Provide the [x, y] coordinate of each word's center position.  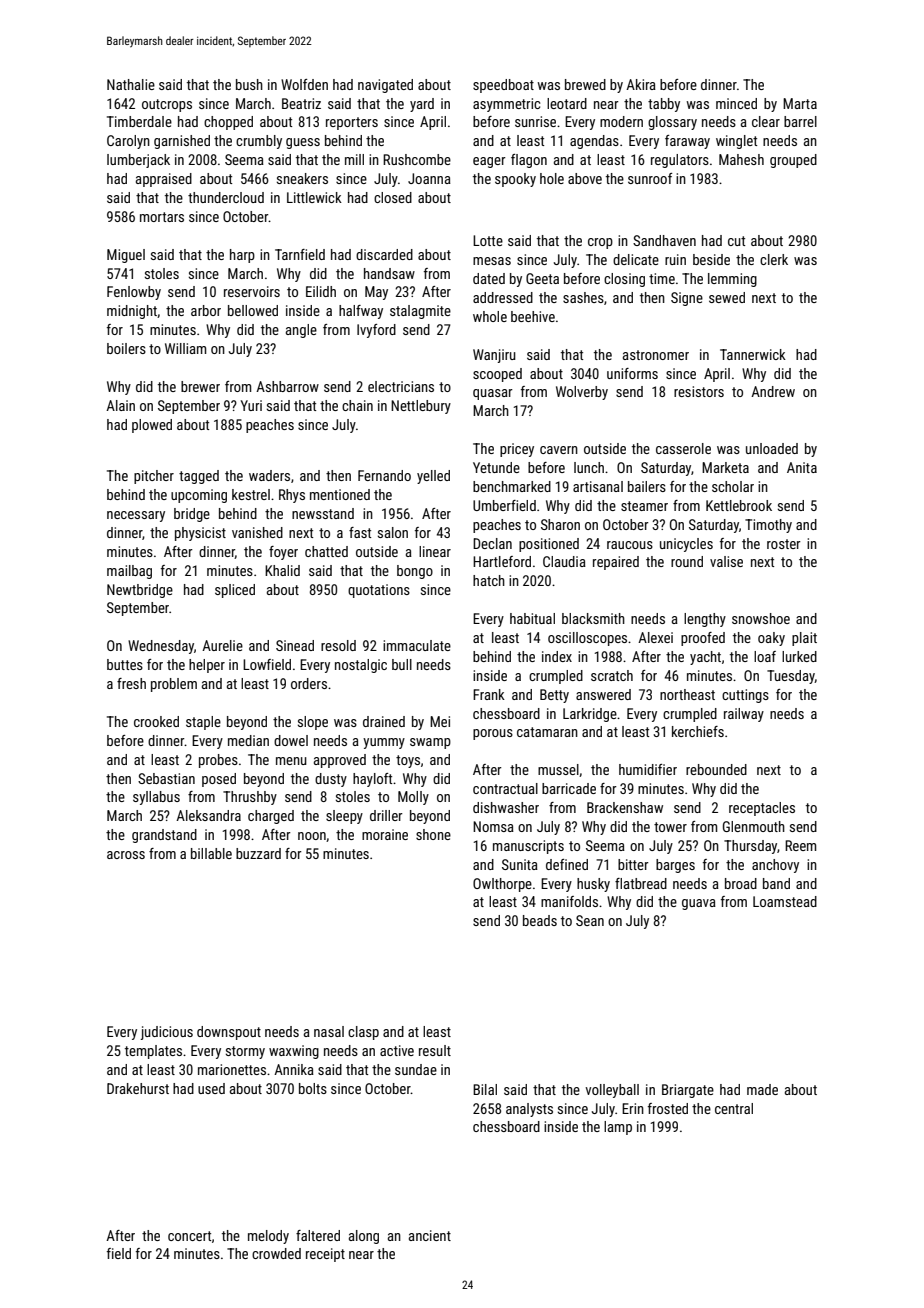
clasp [363, 1033]
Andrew [773, 391]
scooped [497, 375]
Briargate [688, 1091]
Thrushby [250, 798]
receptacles [762, 809]
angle [301, 331]
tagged [199, 477]
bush [249, 84]
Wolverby [582, 393]
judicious [167, 1033]
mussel [558, 769]
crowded [276, 1253]
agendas [594, 142]
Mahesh [741, 159]
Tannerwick [753, 354]
